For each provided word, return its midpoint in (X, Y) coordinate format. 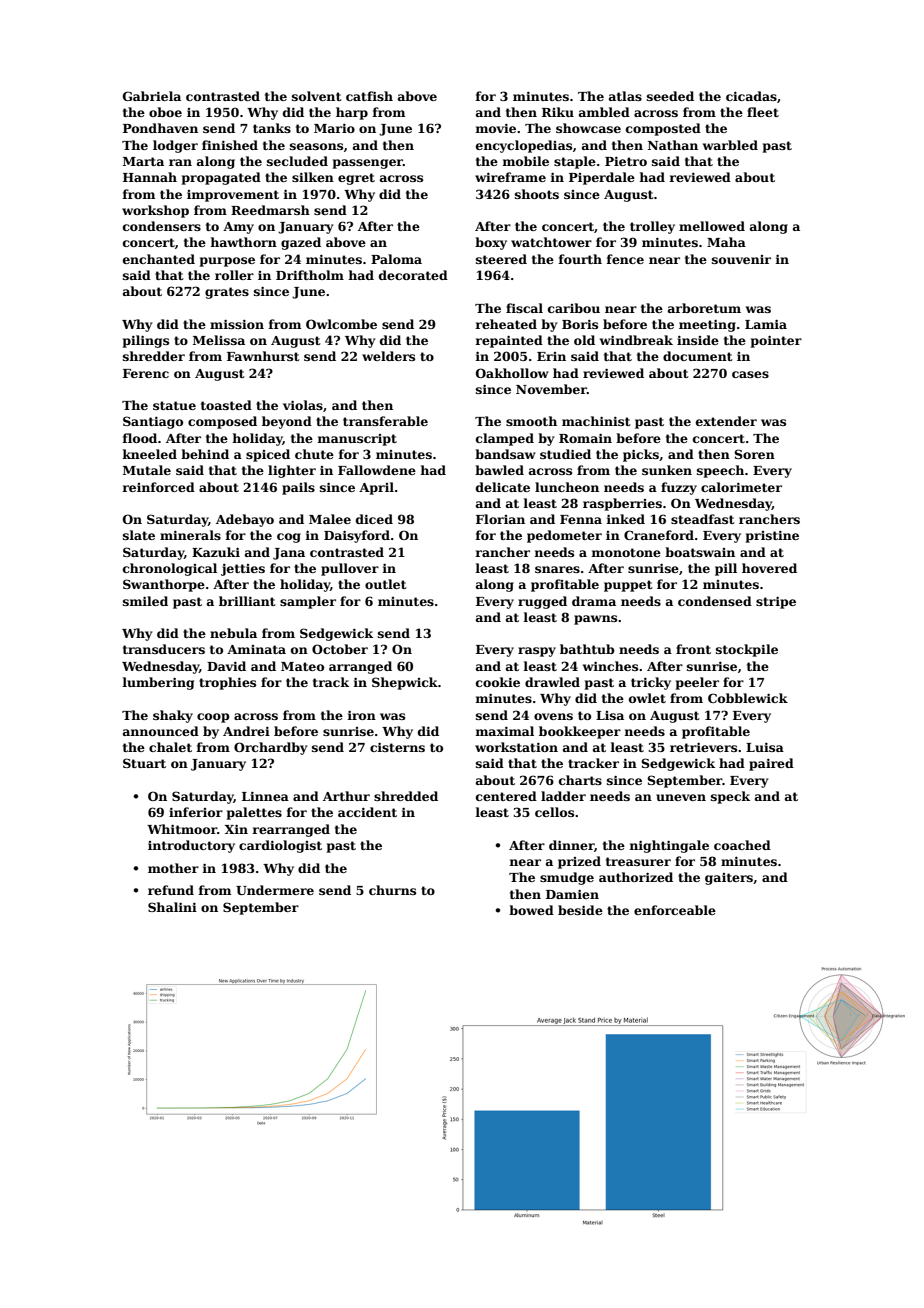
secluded (297, 161)
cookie (498, 682)
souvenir (741, 259)
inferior (196, 812)
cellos (554, 812)
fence (625, 259)
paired (771, 764)
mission (237, 324)
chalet (170, 747)
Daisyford (357, 536)
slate (139, 535)
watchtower (551, 242)
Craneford (659, 535)
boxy (491, 243)
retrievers (703, 747)
